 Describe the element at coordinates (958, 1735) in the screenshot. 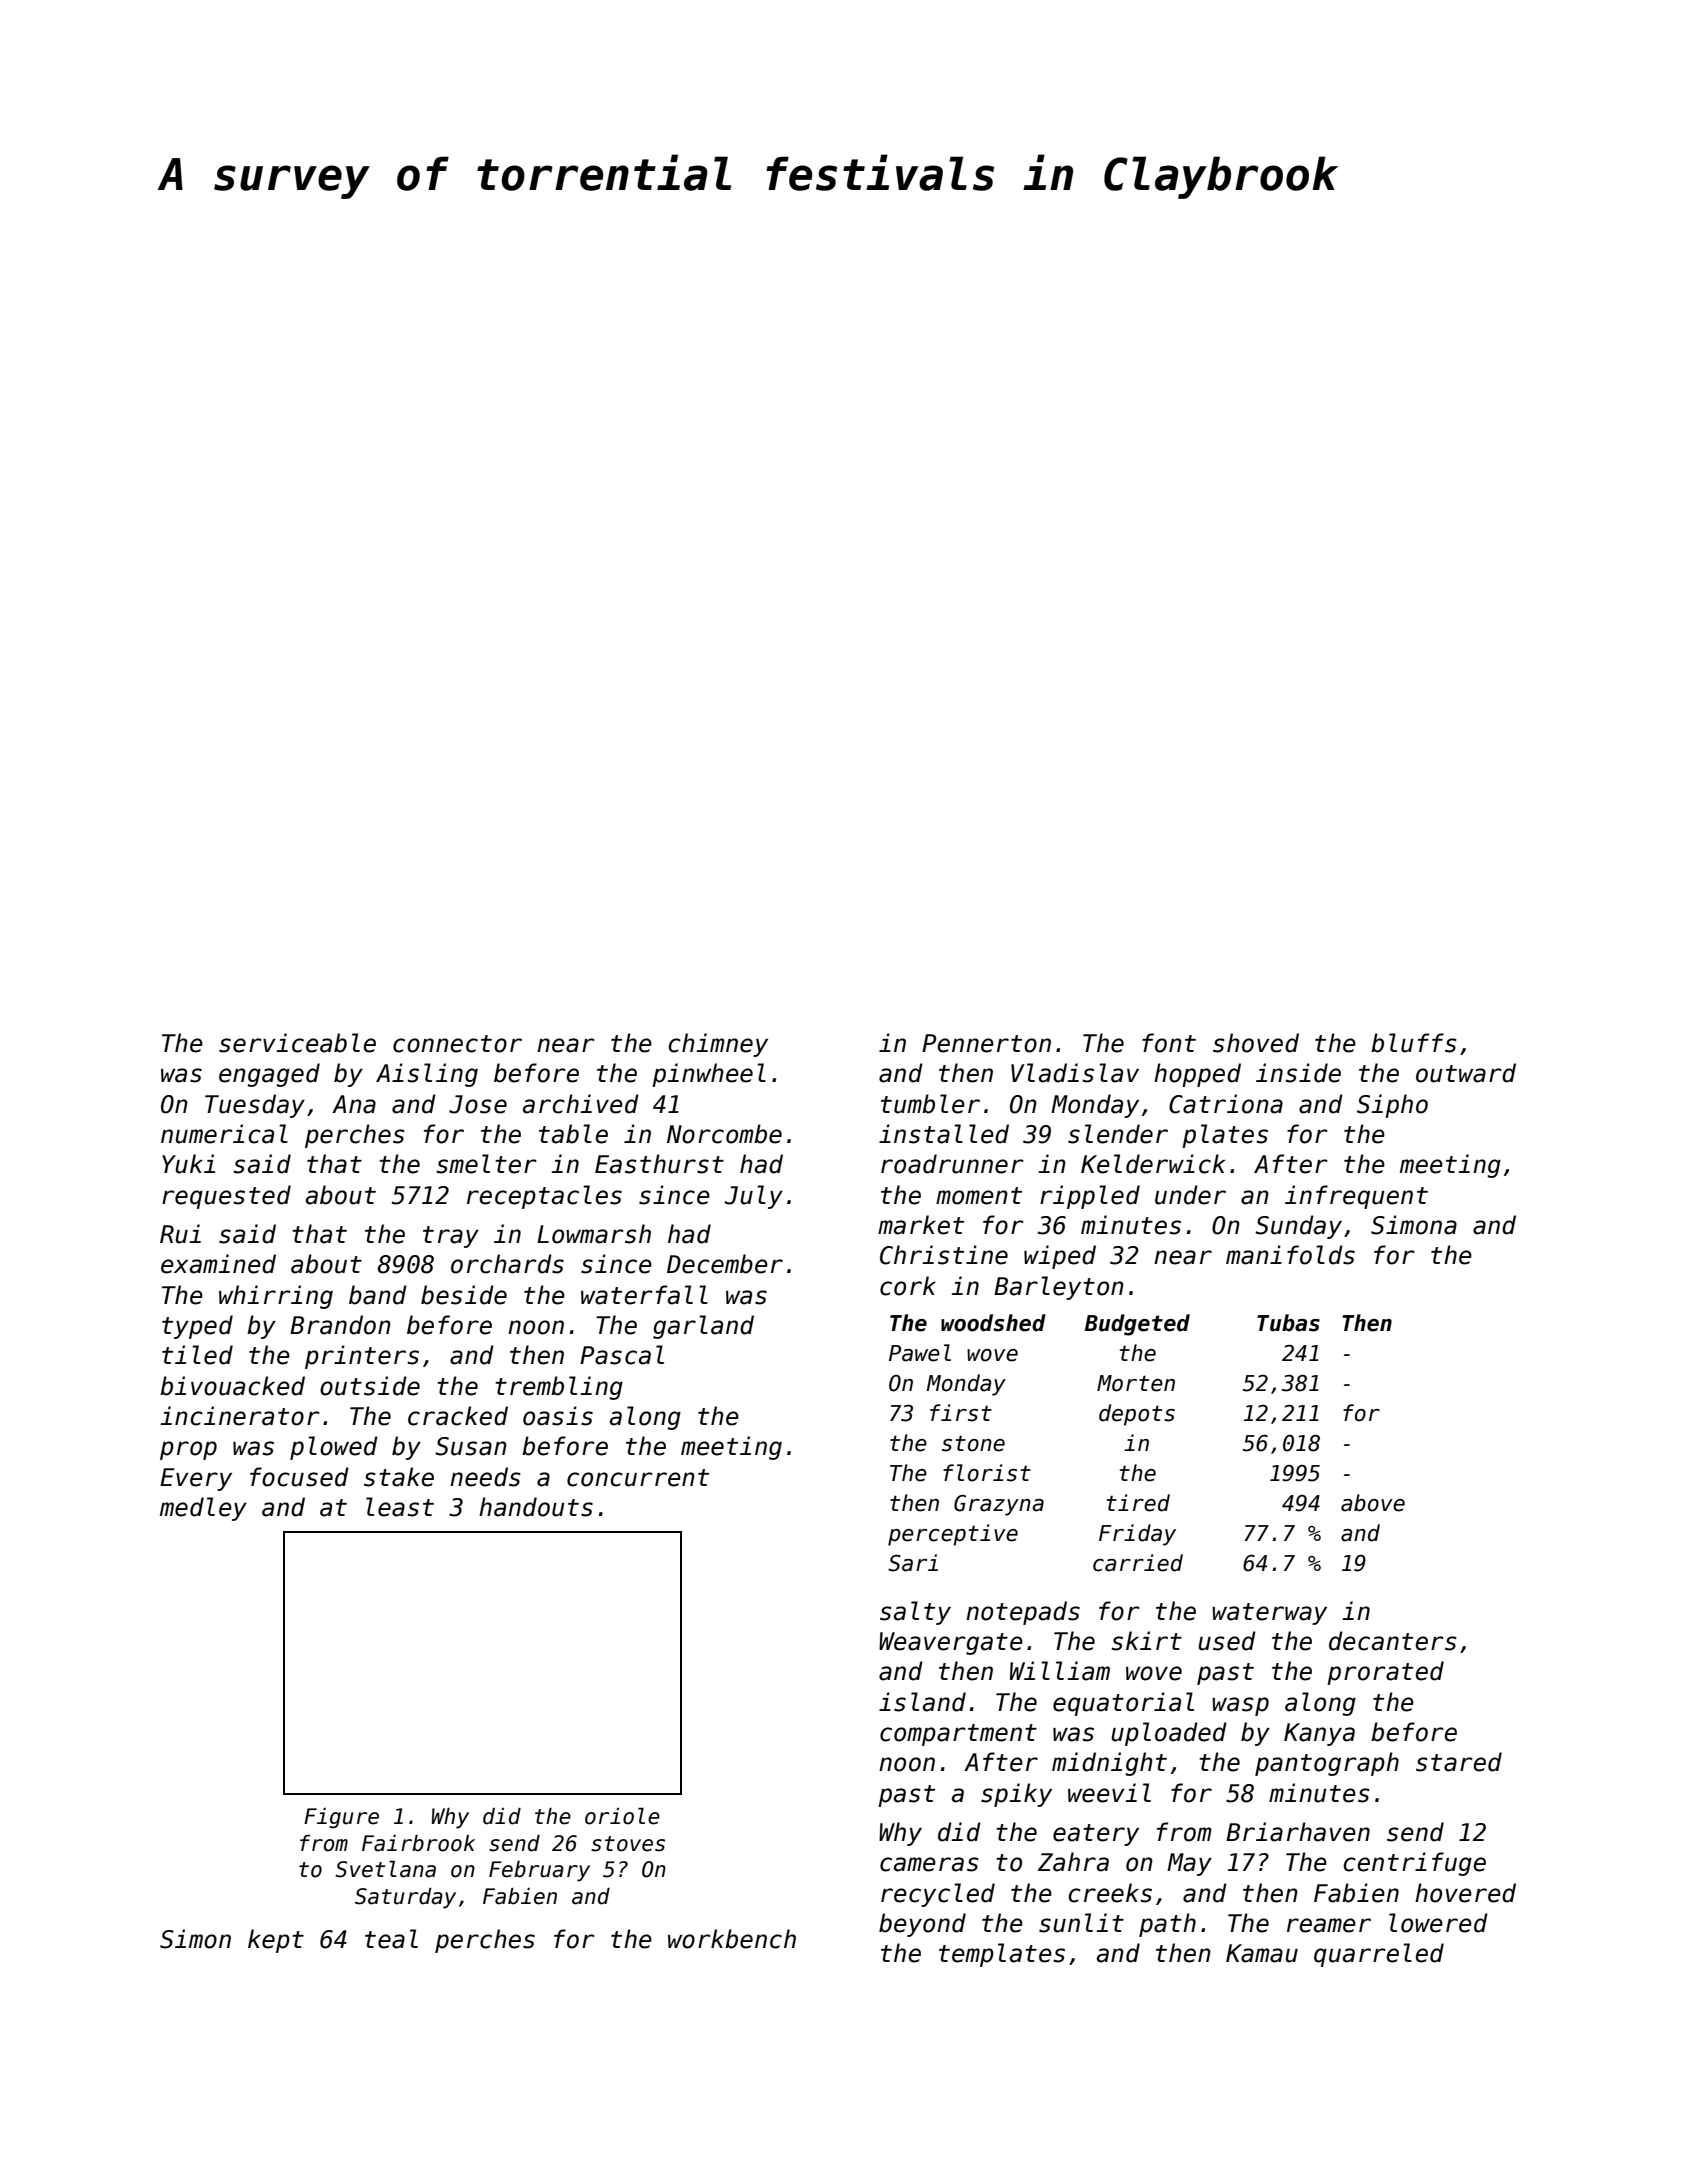

I see `compartment` at that location.
